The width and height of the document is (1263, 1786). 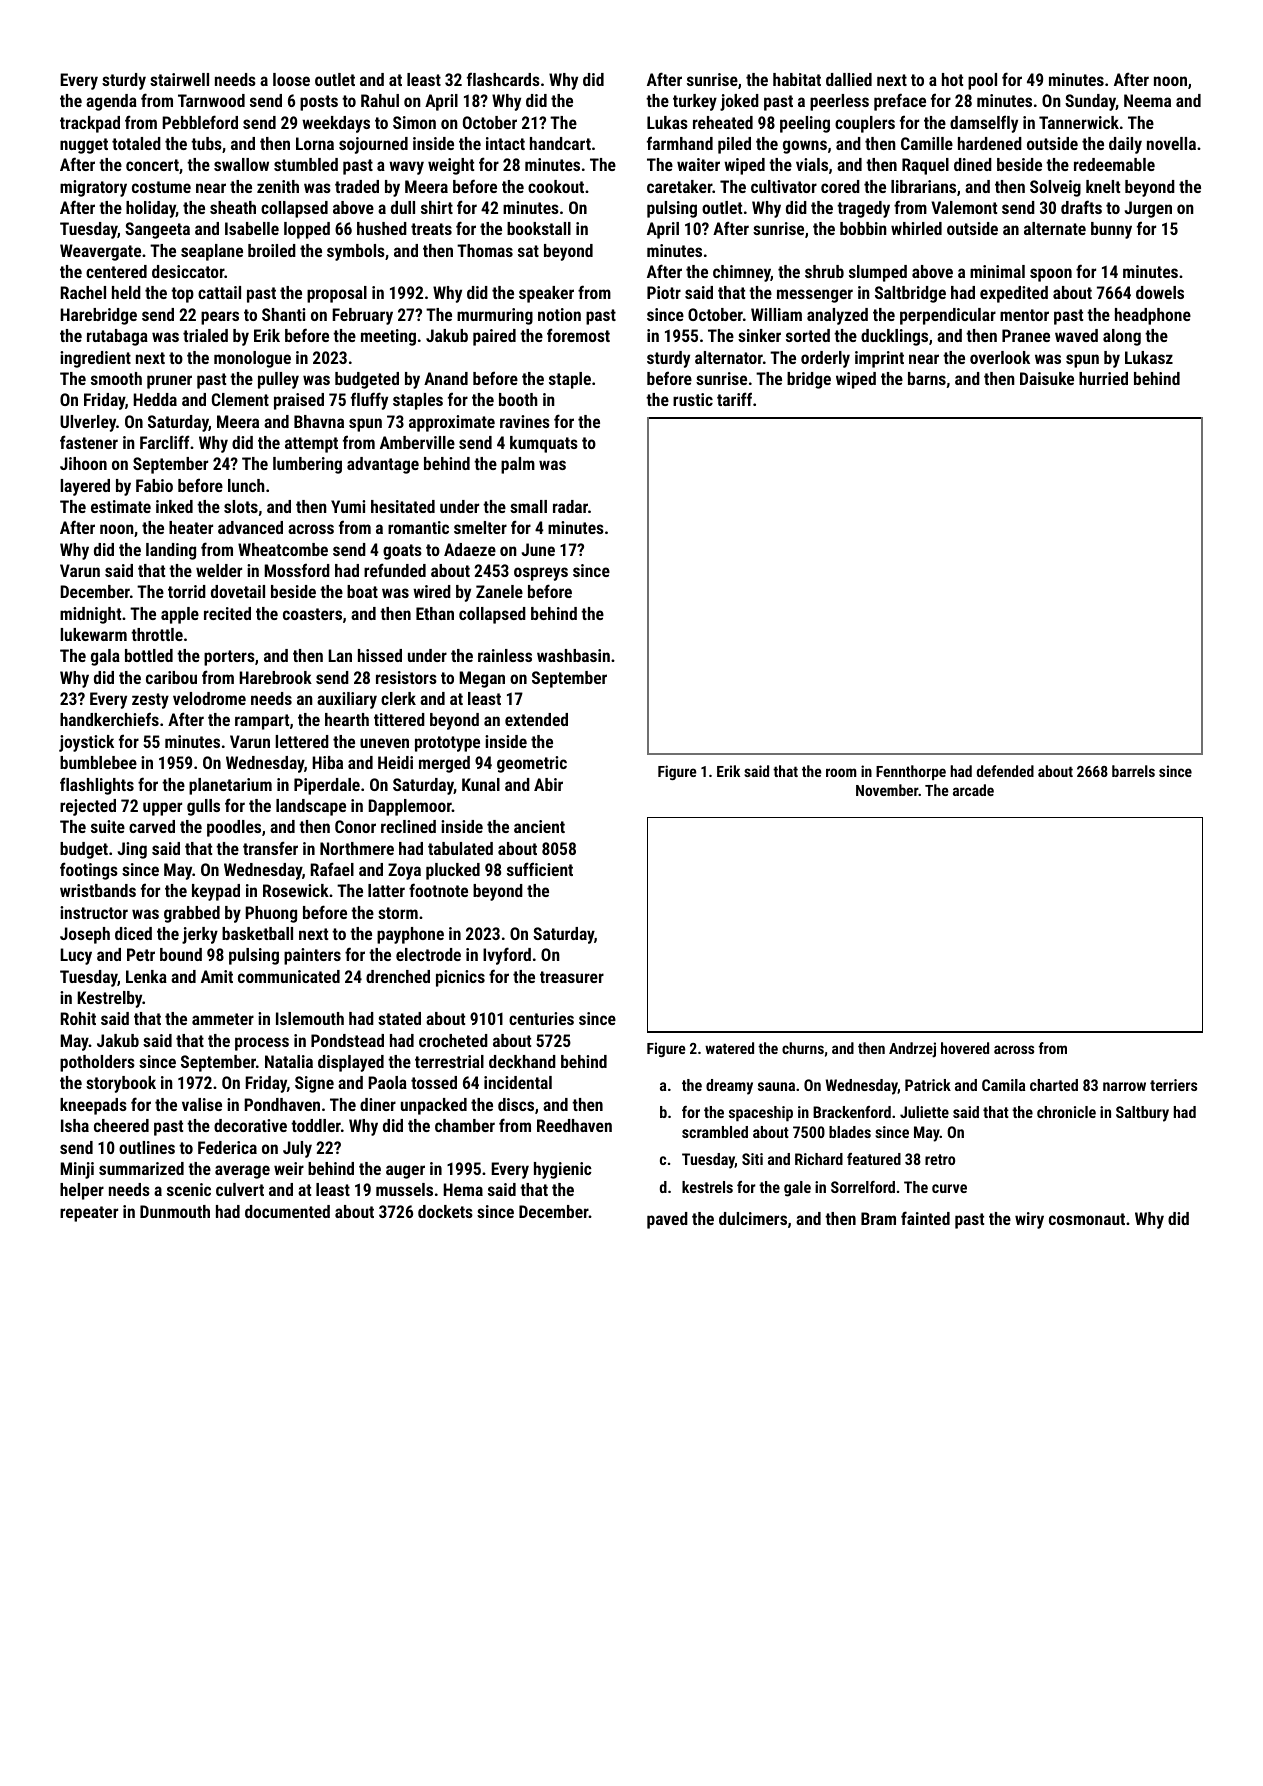 I want to click on Dunmouth, so click(x=175, y=1211).
